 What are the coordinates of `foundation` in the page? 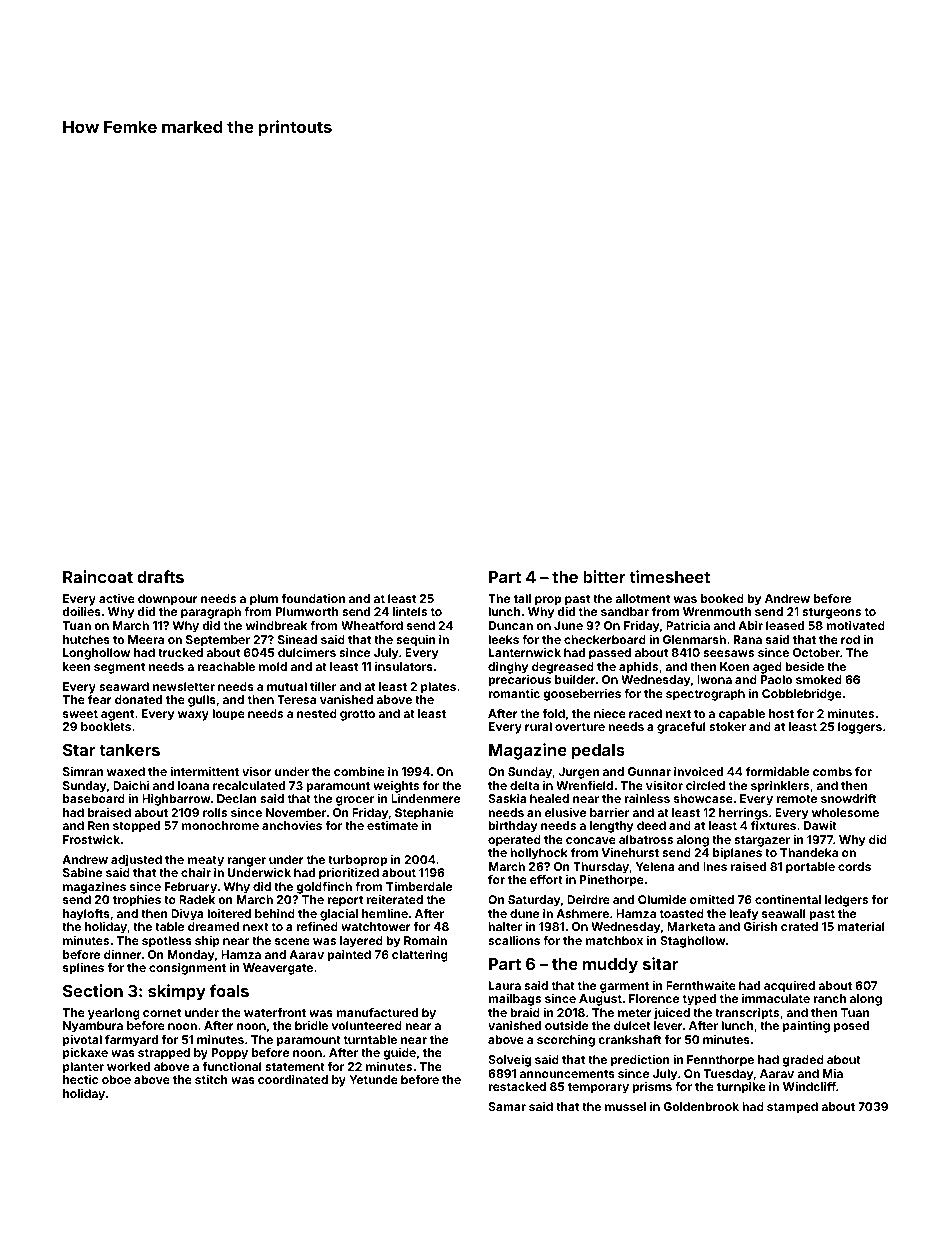 It's located at (313, 598).
